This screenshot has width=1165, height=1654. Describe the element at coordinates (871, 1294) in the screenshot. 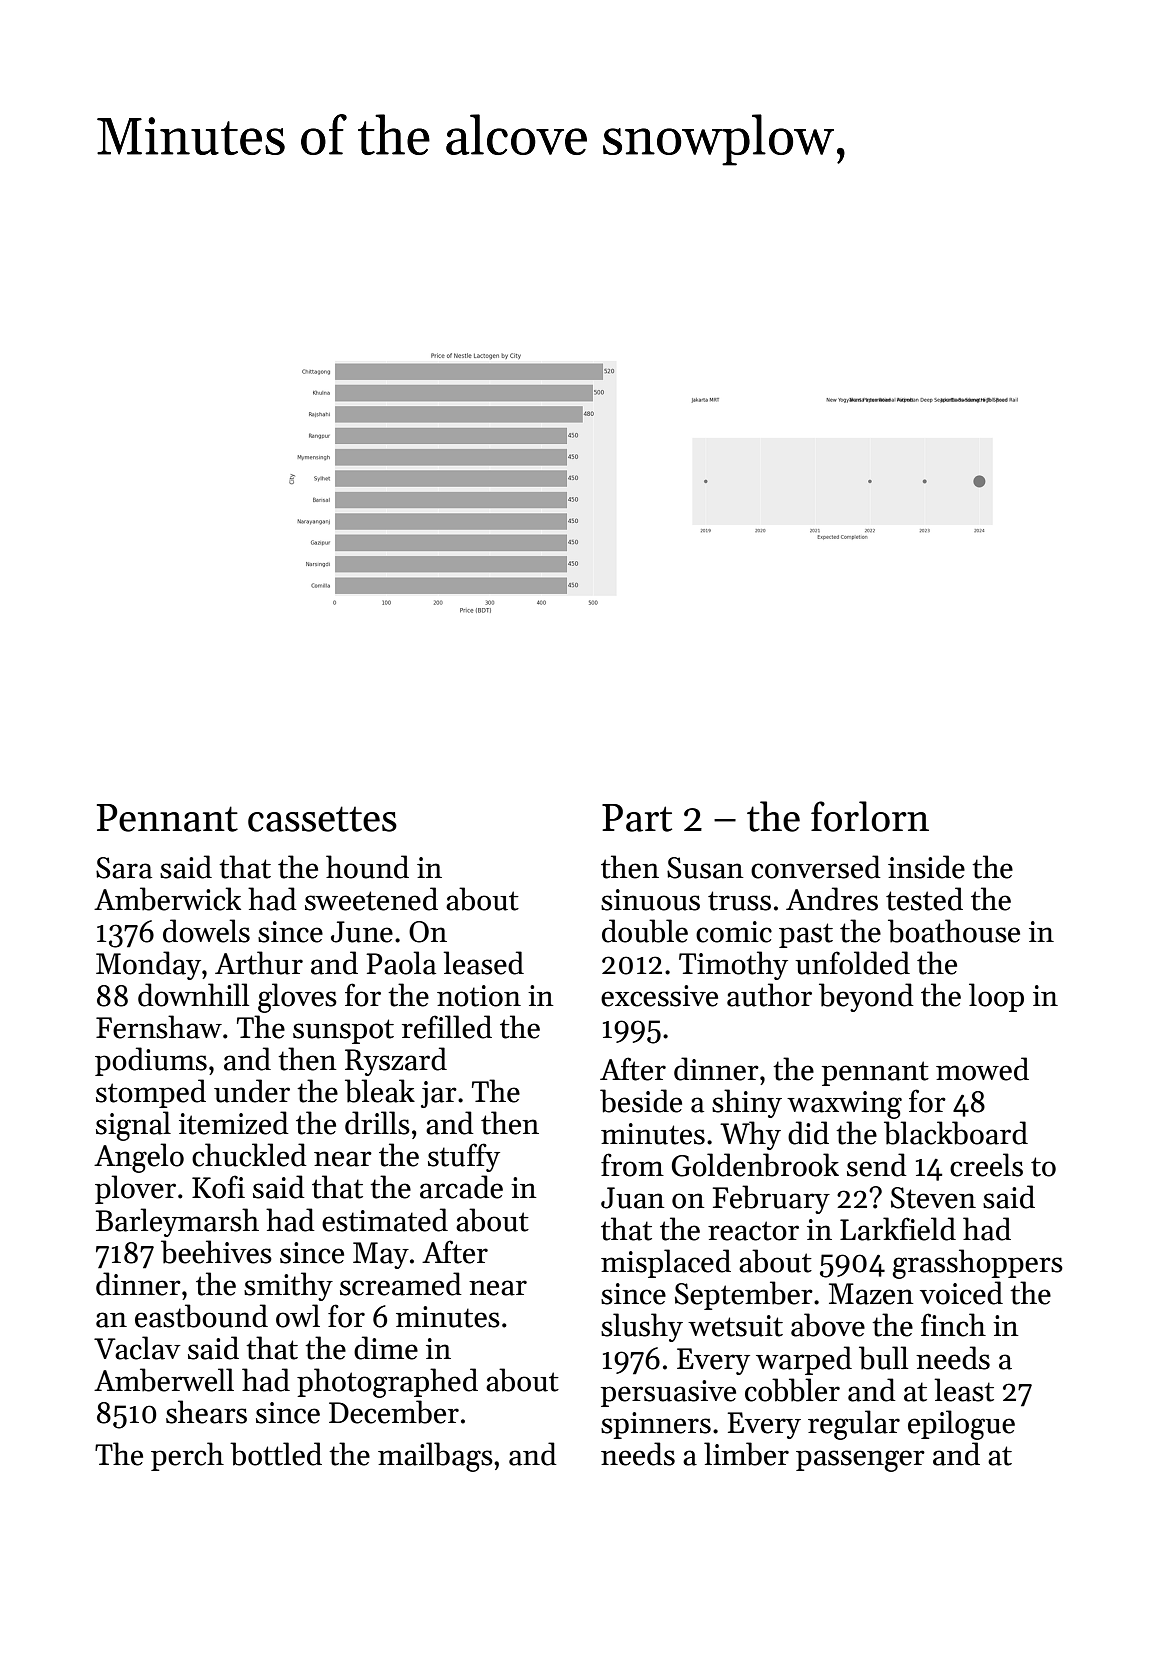

I see `Mazen` at that location.
